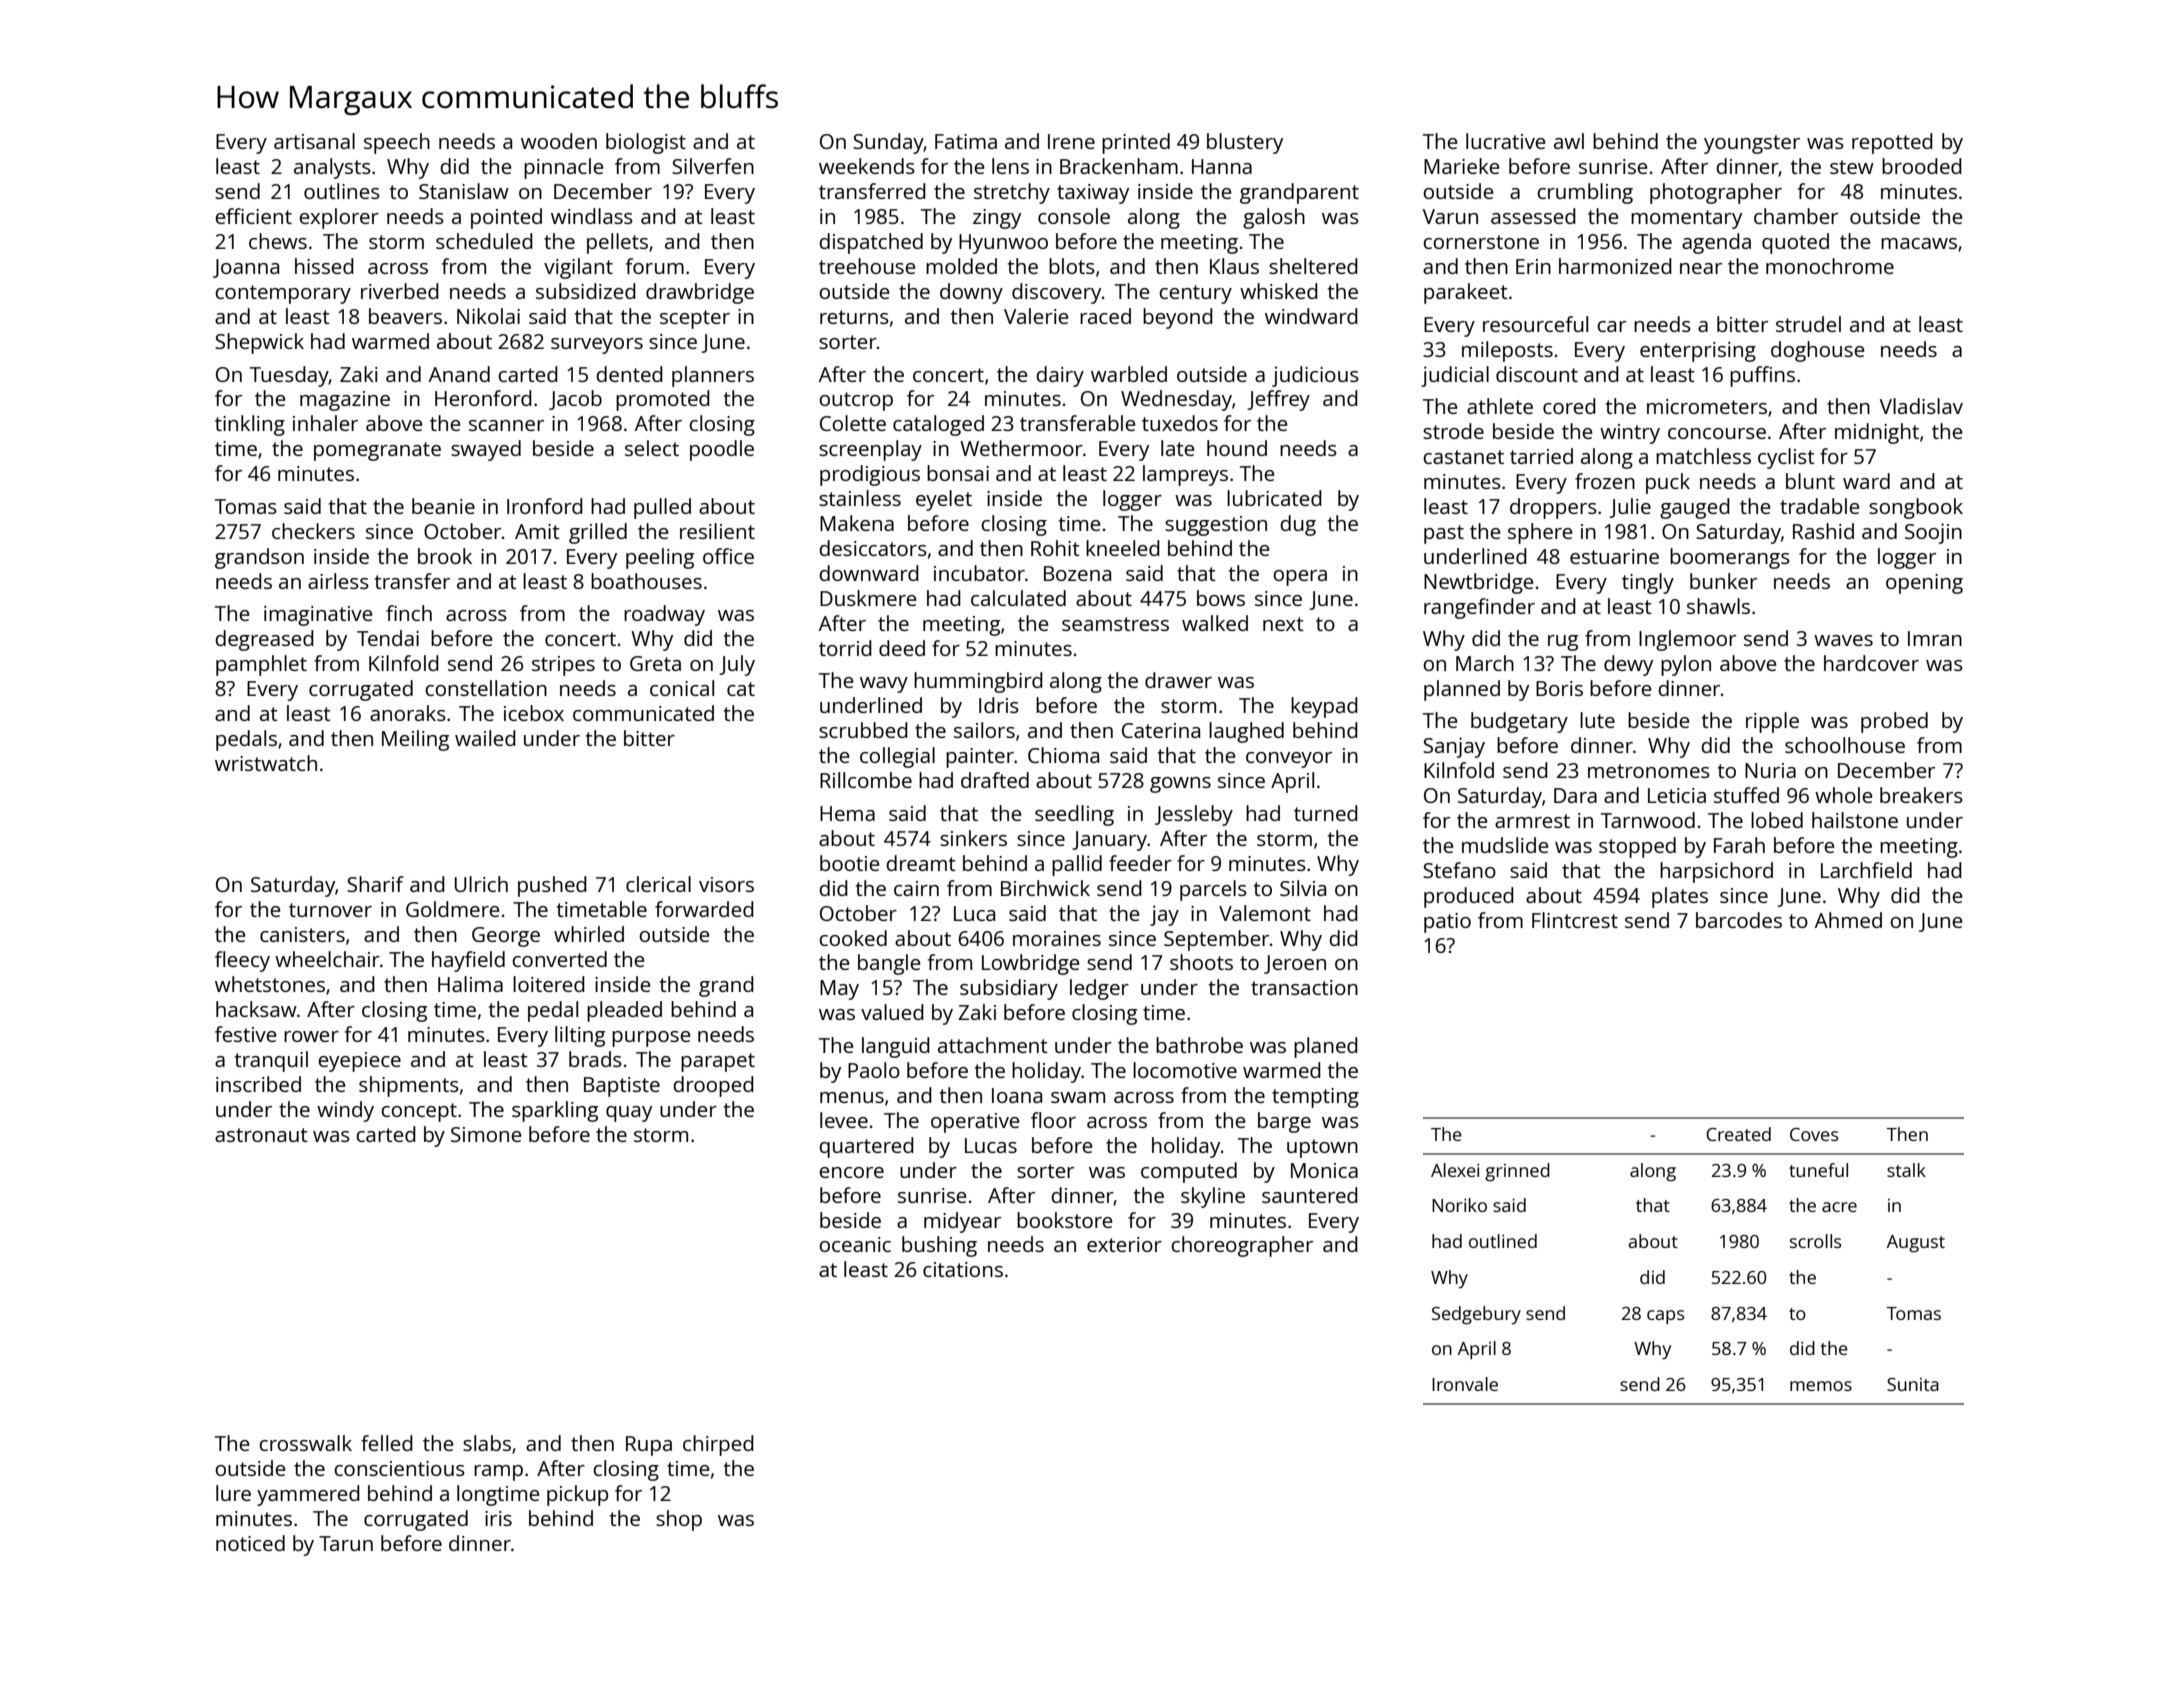 Image resolution: width=2178 pixels, height=1683 pixels. I want to click on dewy, so click(1628, 665).
